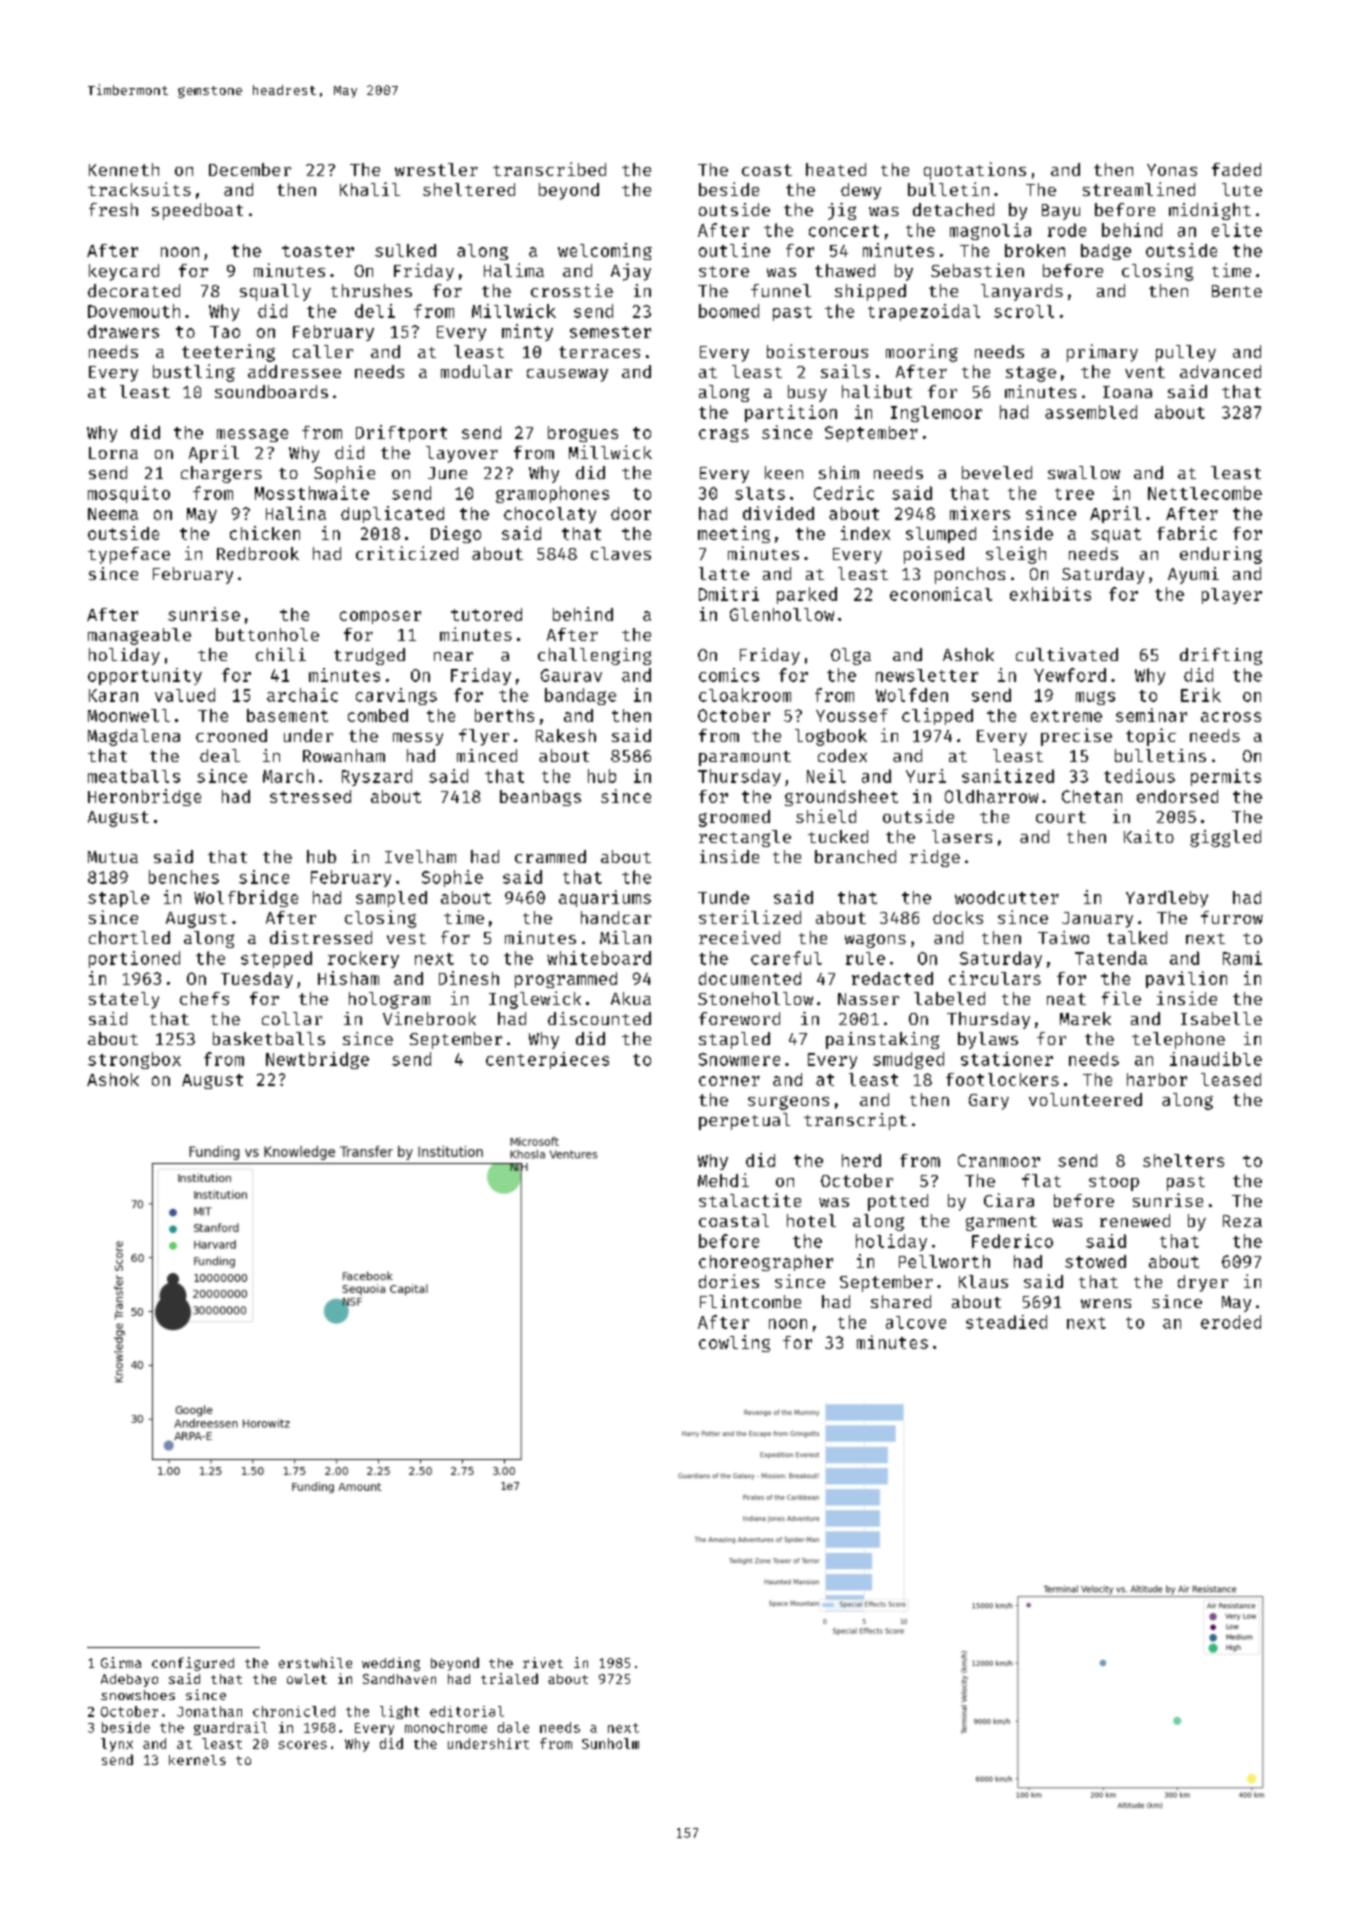  Describe the element at coordinates (1139, 189) in the document. I see `streamlined` at that location.
